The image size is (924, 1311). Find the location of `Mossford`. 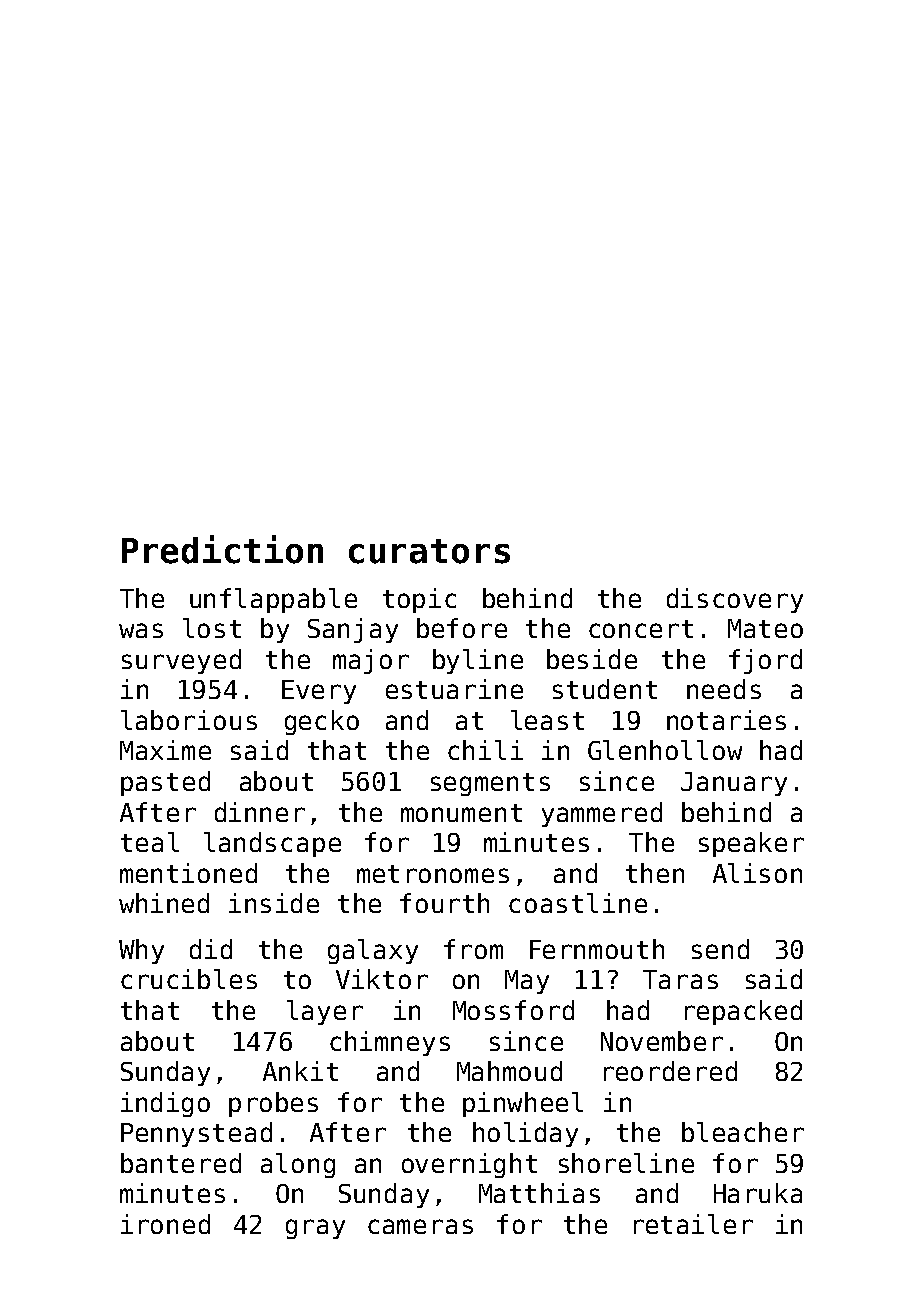

Mossford is located at coordinates (513, 1010).
